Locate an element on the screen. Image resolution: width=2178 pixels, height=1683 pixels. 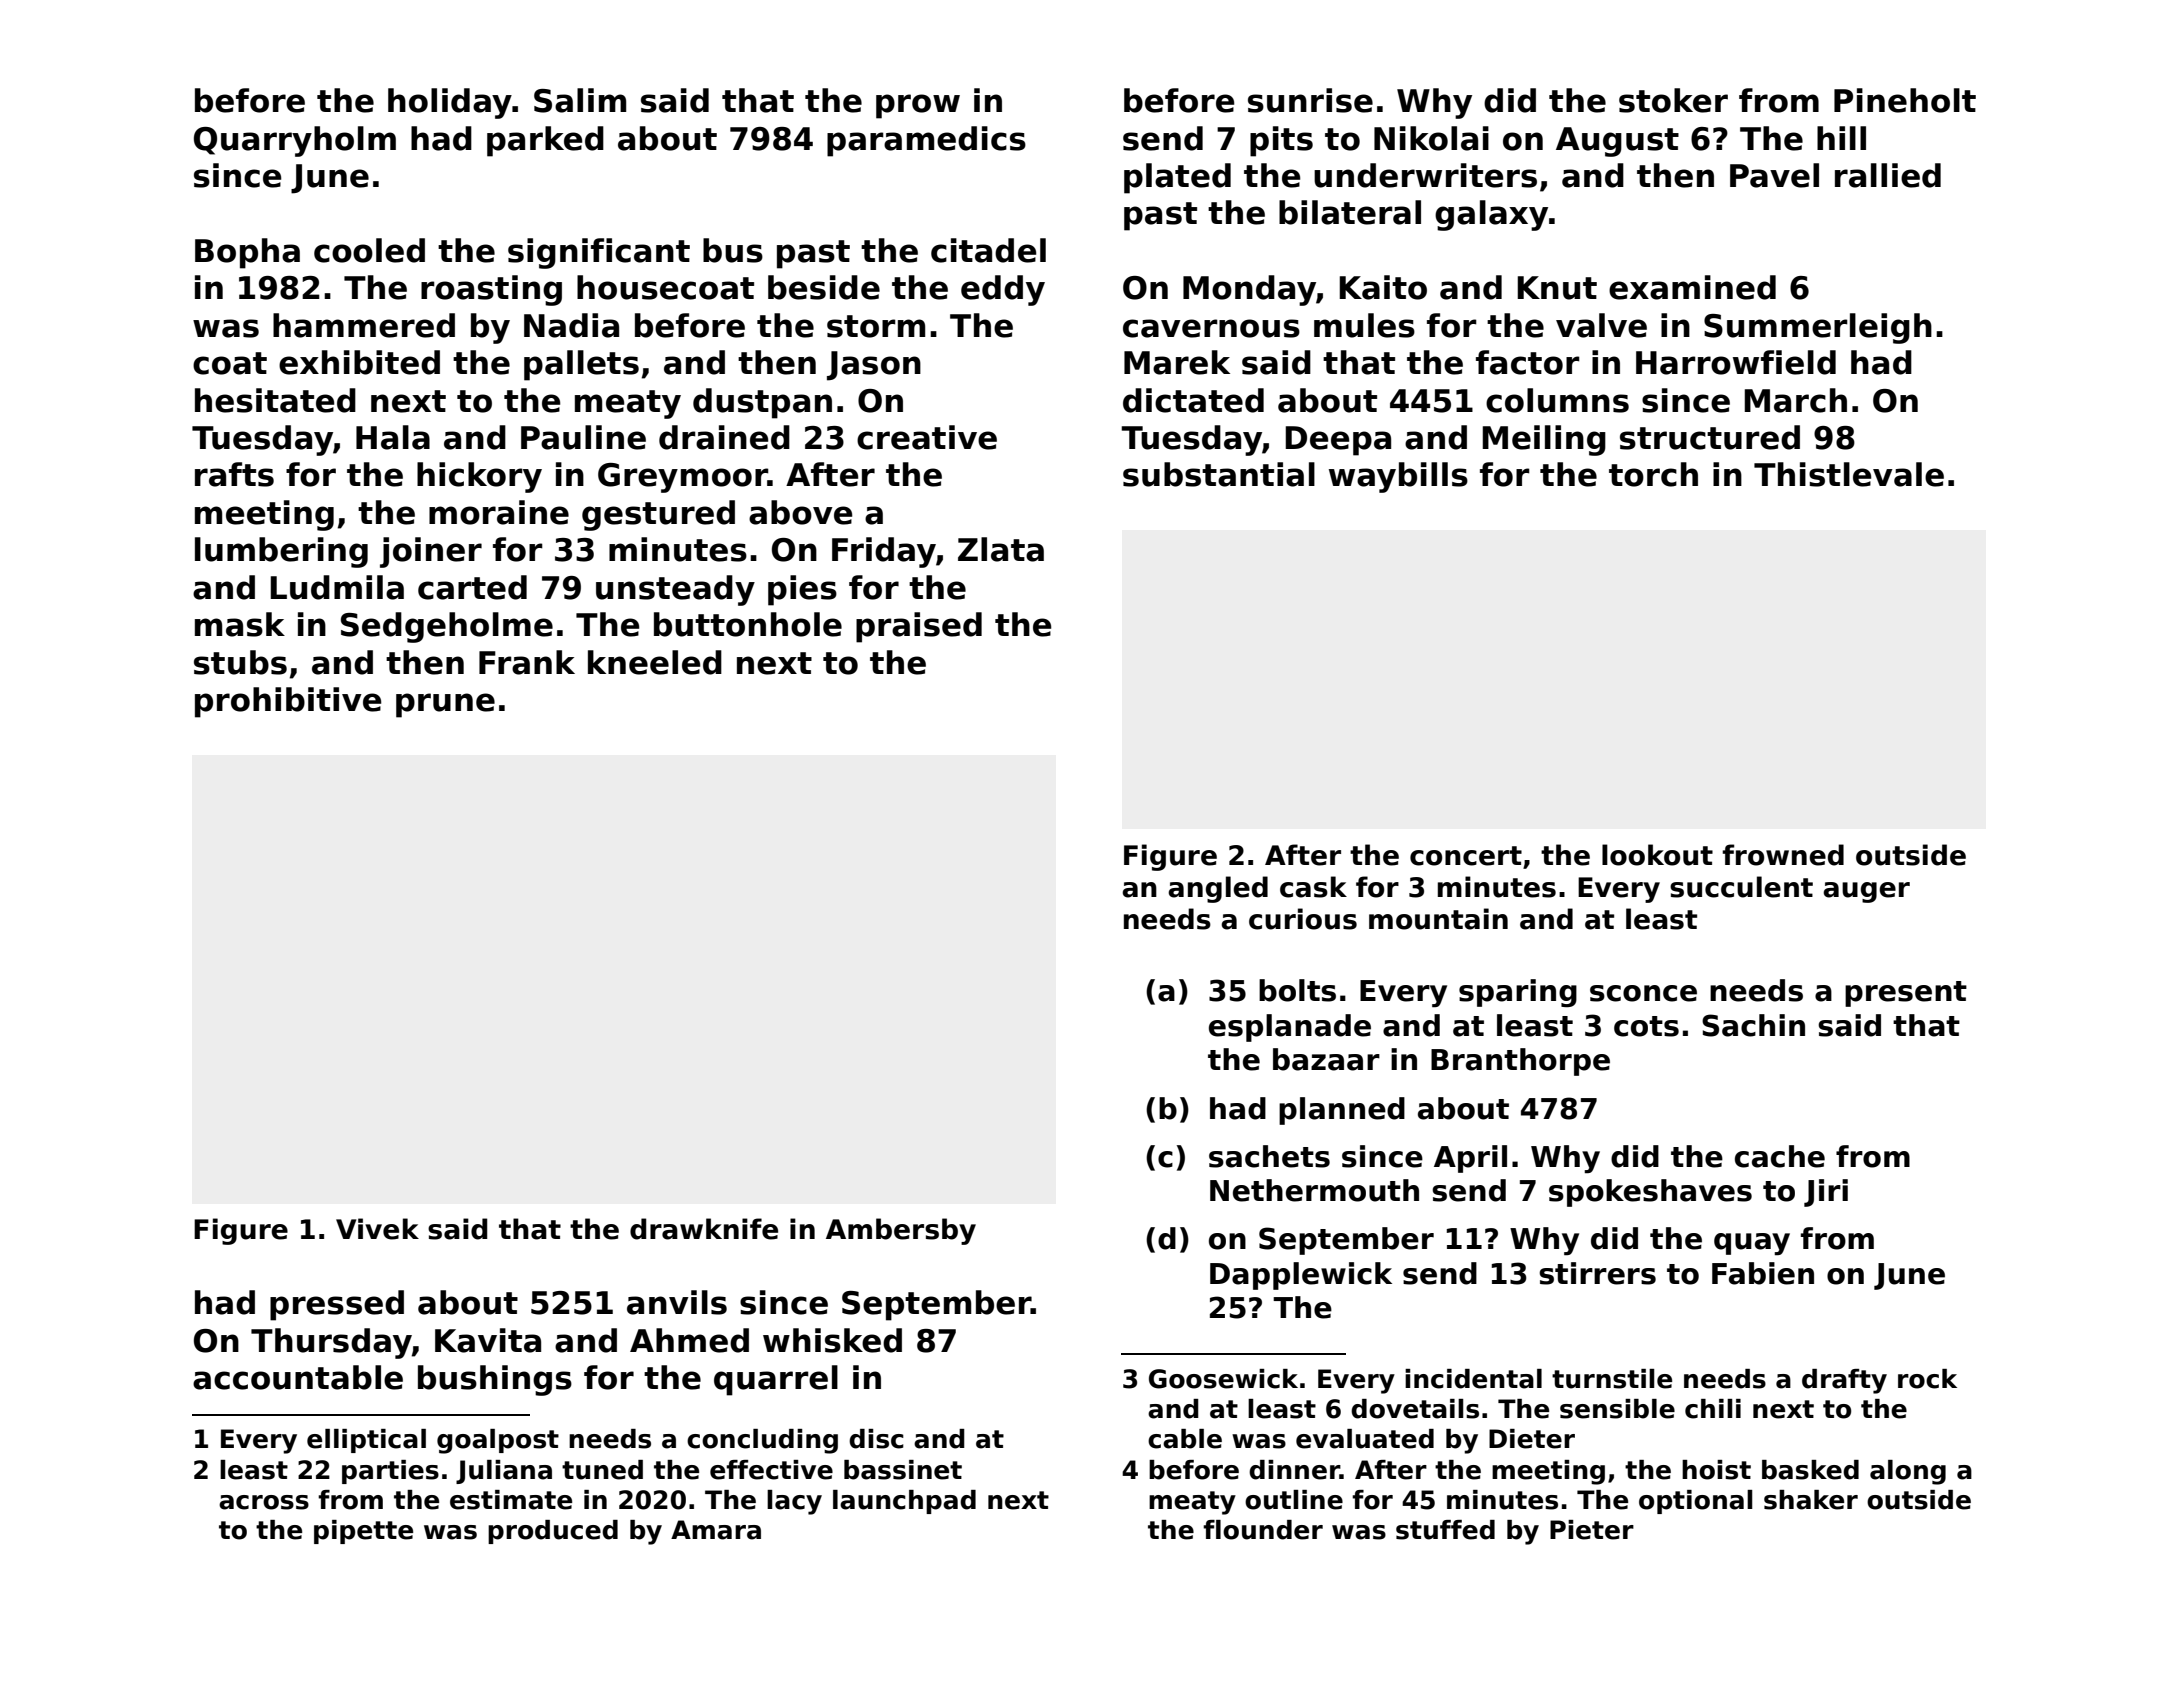
present is located at coordinates (1906, 994).
